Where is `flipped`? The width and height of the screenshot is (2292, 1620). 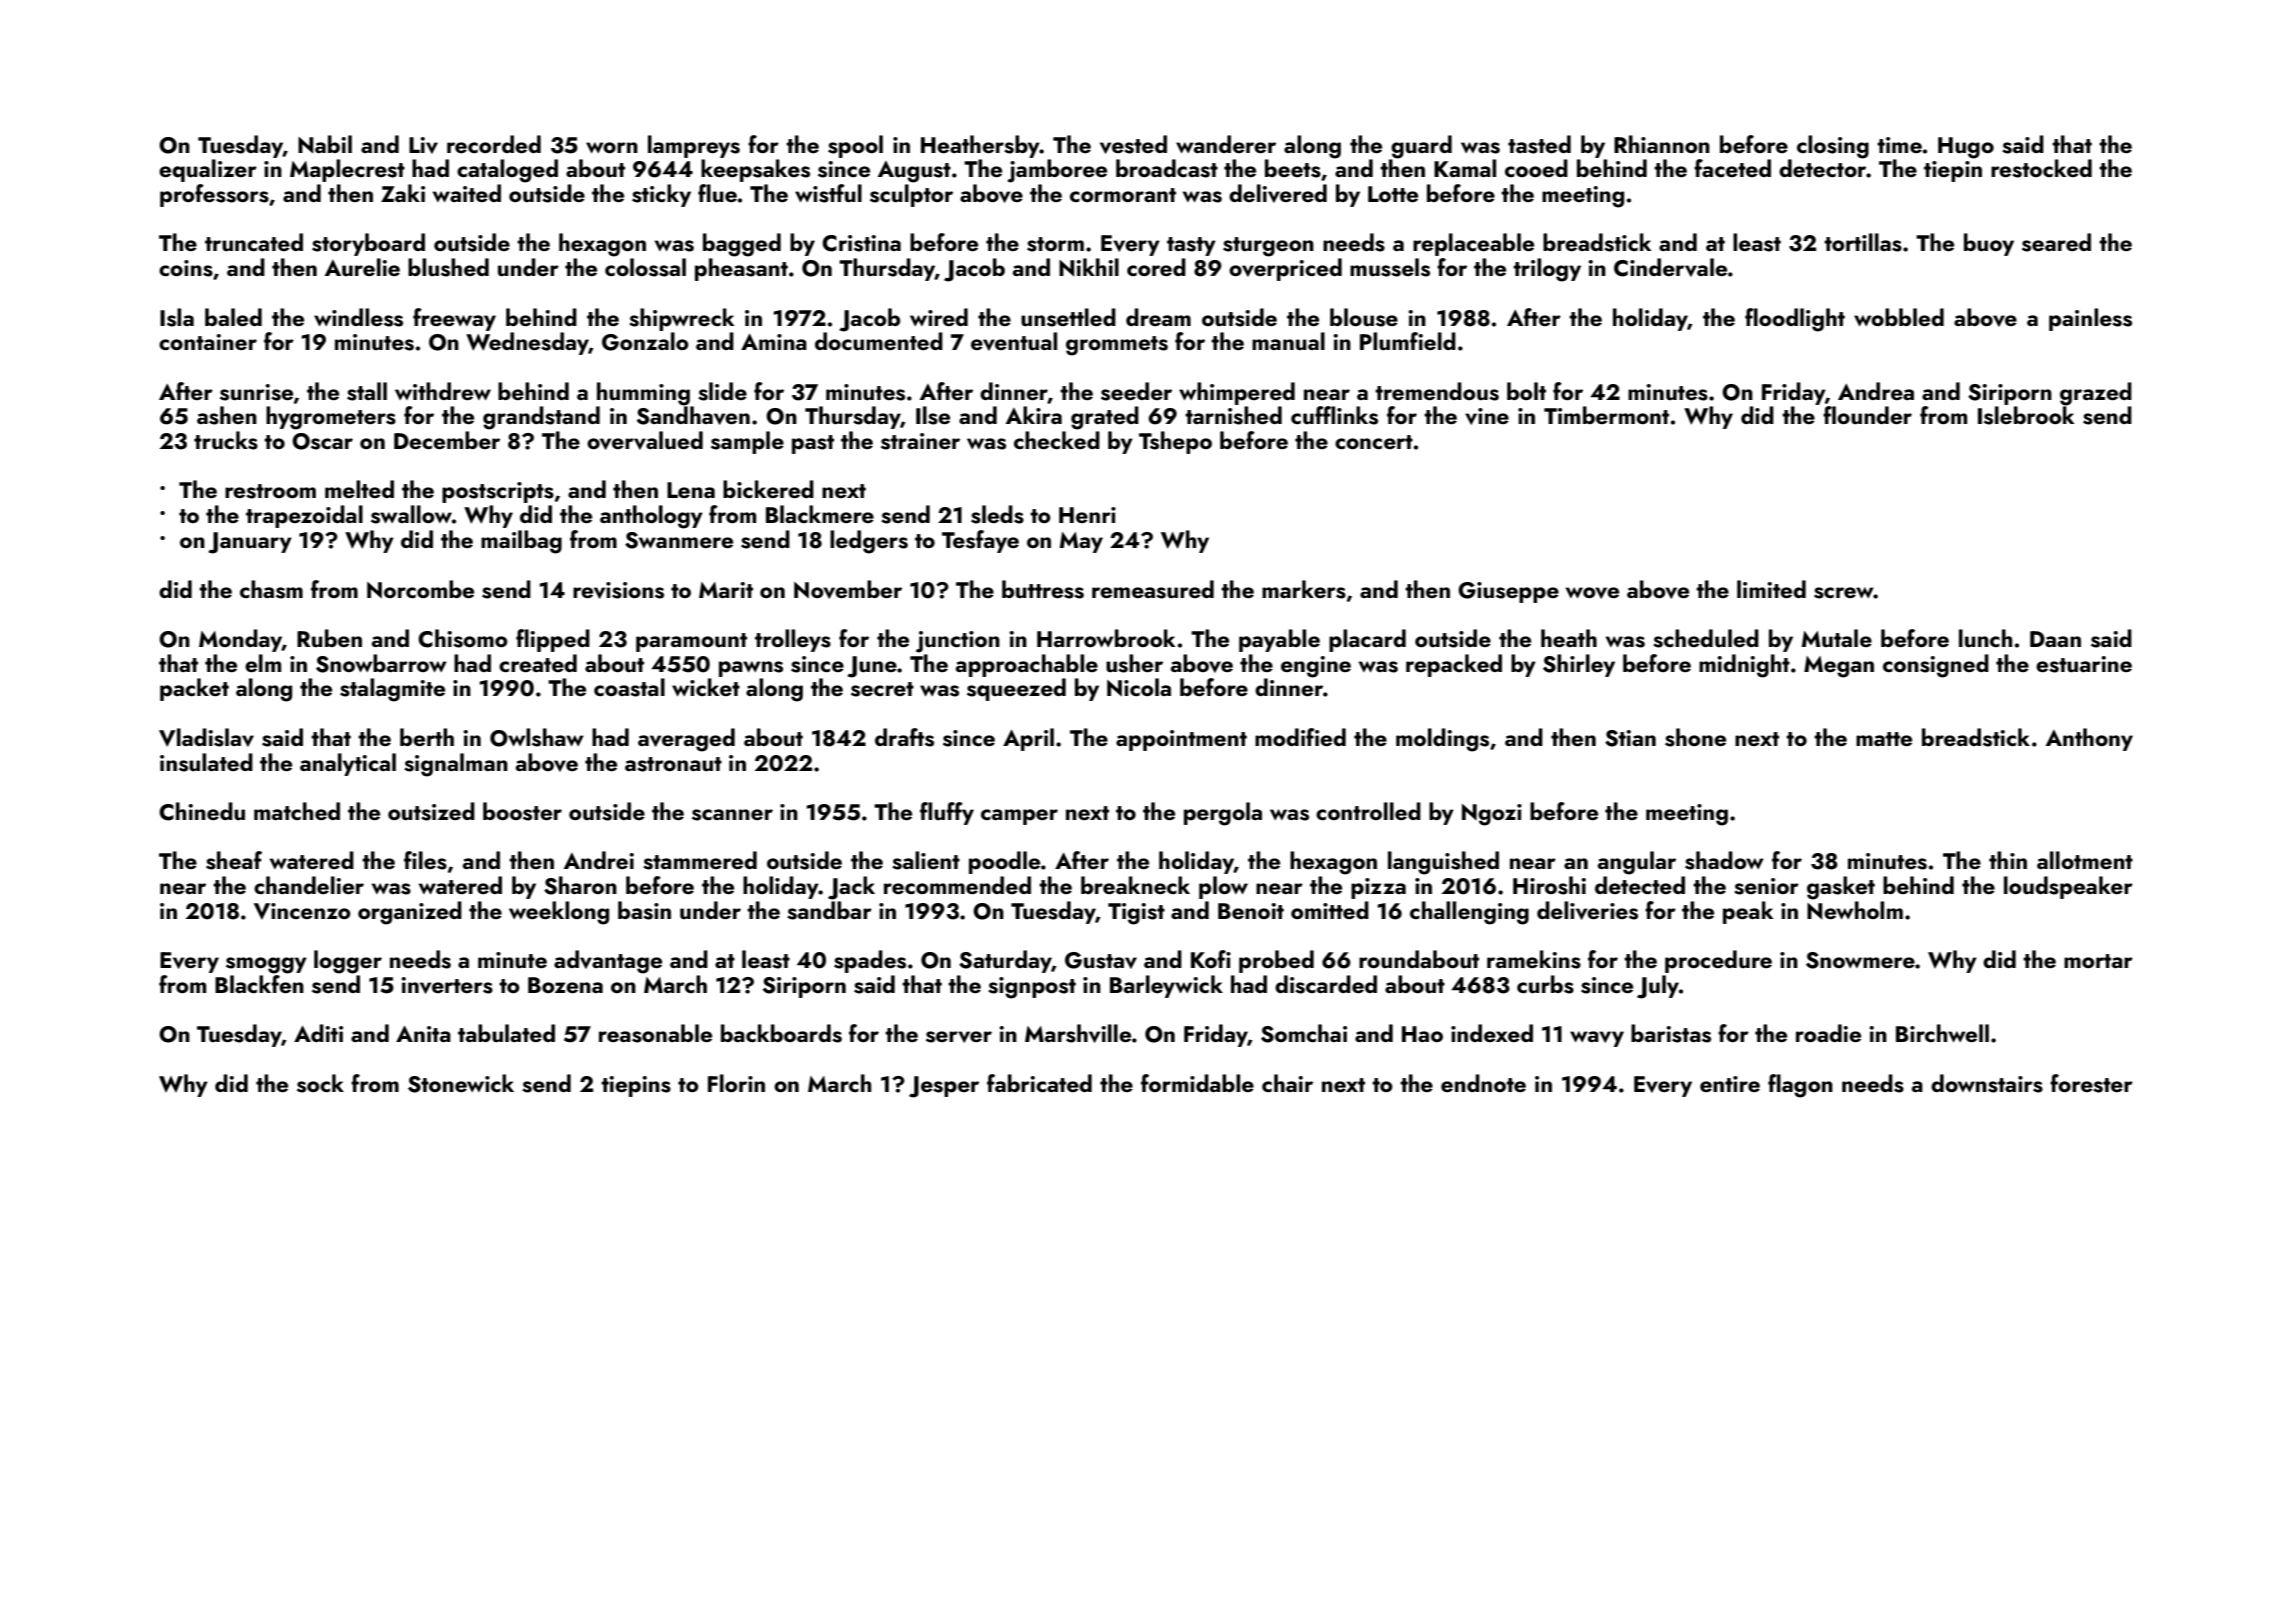
flipped is located at coordinates (553, 640).
